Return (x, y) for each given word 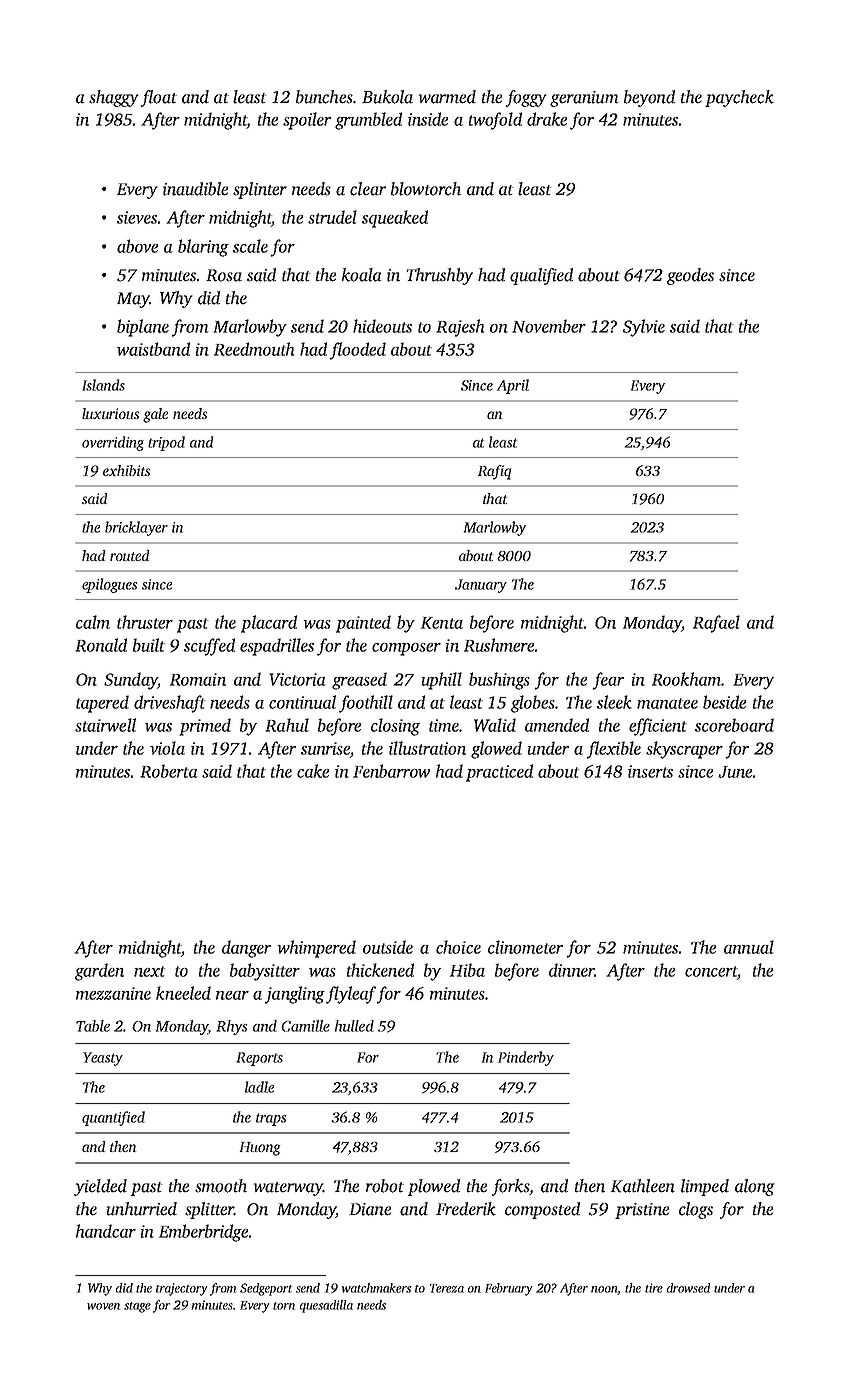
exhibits (126, 470)
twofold (495, 121)
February (509, 1289)
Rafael (716, 624)
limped (705, 1187)
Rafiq (494, 472)
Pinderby (526, 1058)
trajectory (182, 1289)
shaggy (114, 98)
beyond (649, 98)
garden (99, 972)
